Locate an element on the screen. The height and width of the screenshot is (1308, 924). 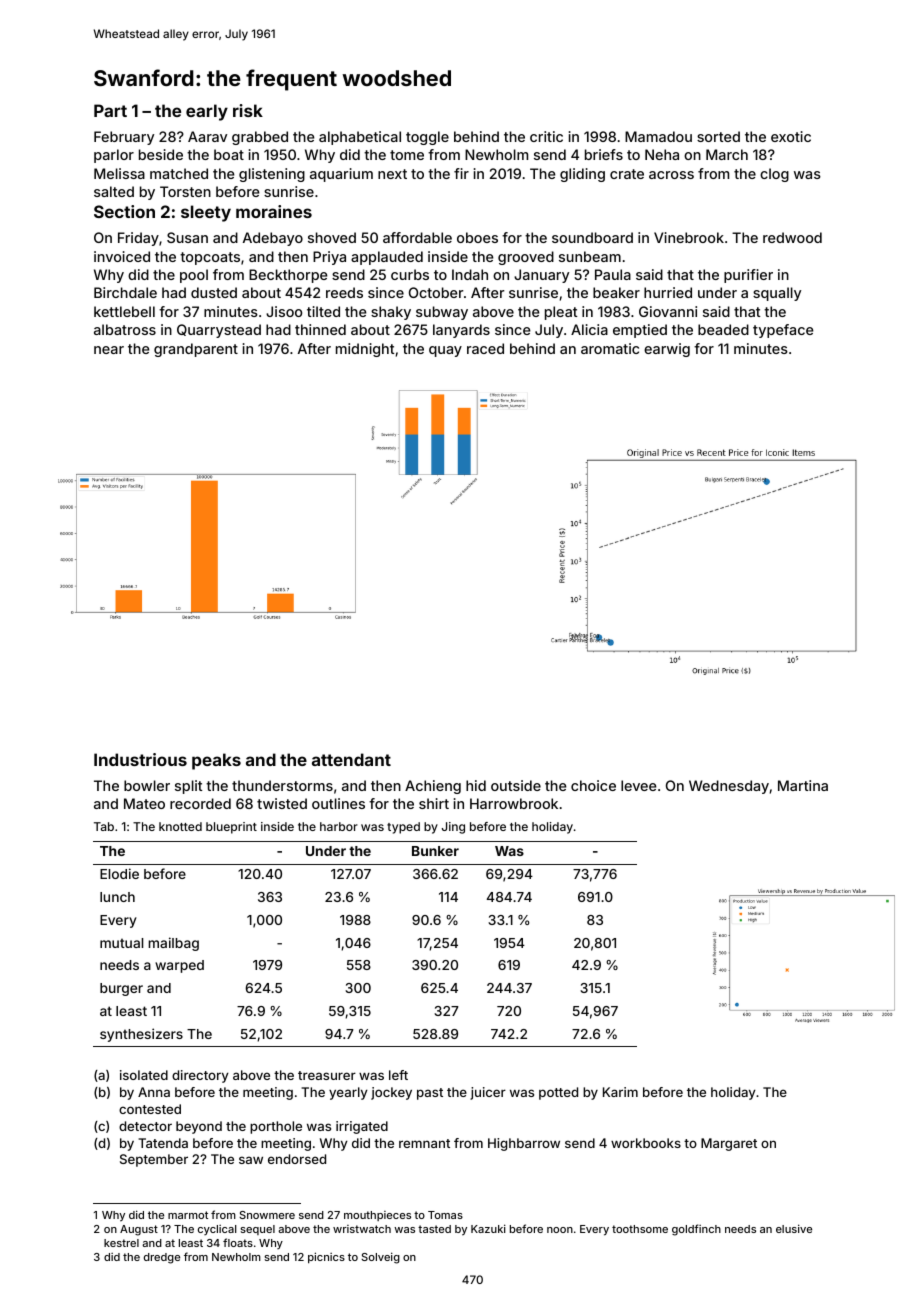
toggle is located at coordinates (427, 138).
